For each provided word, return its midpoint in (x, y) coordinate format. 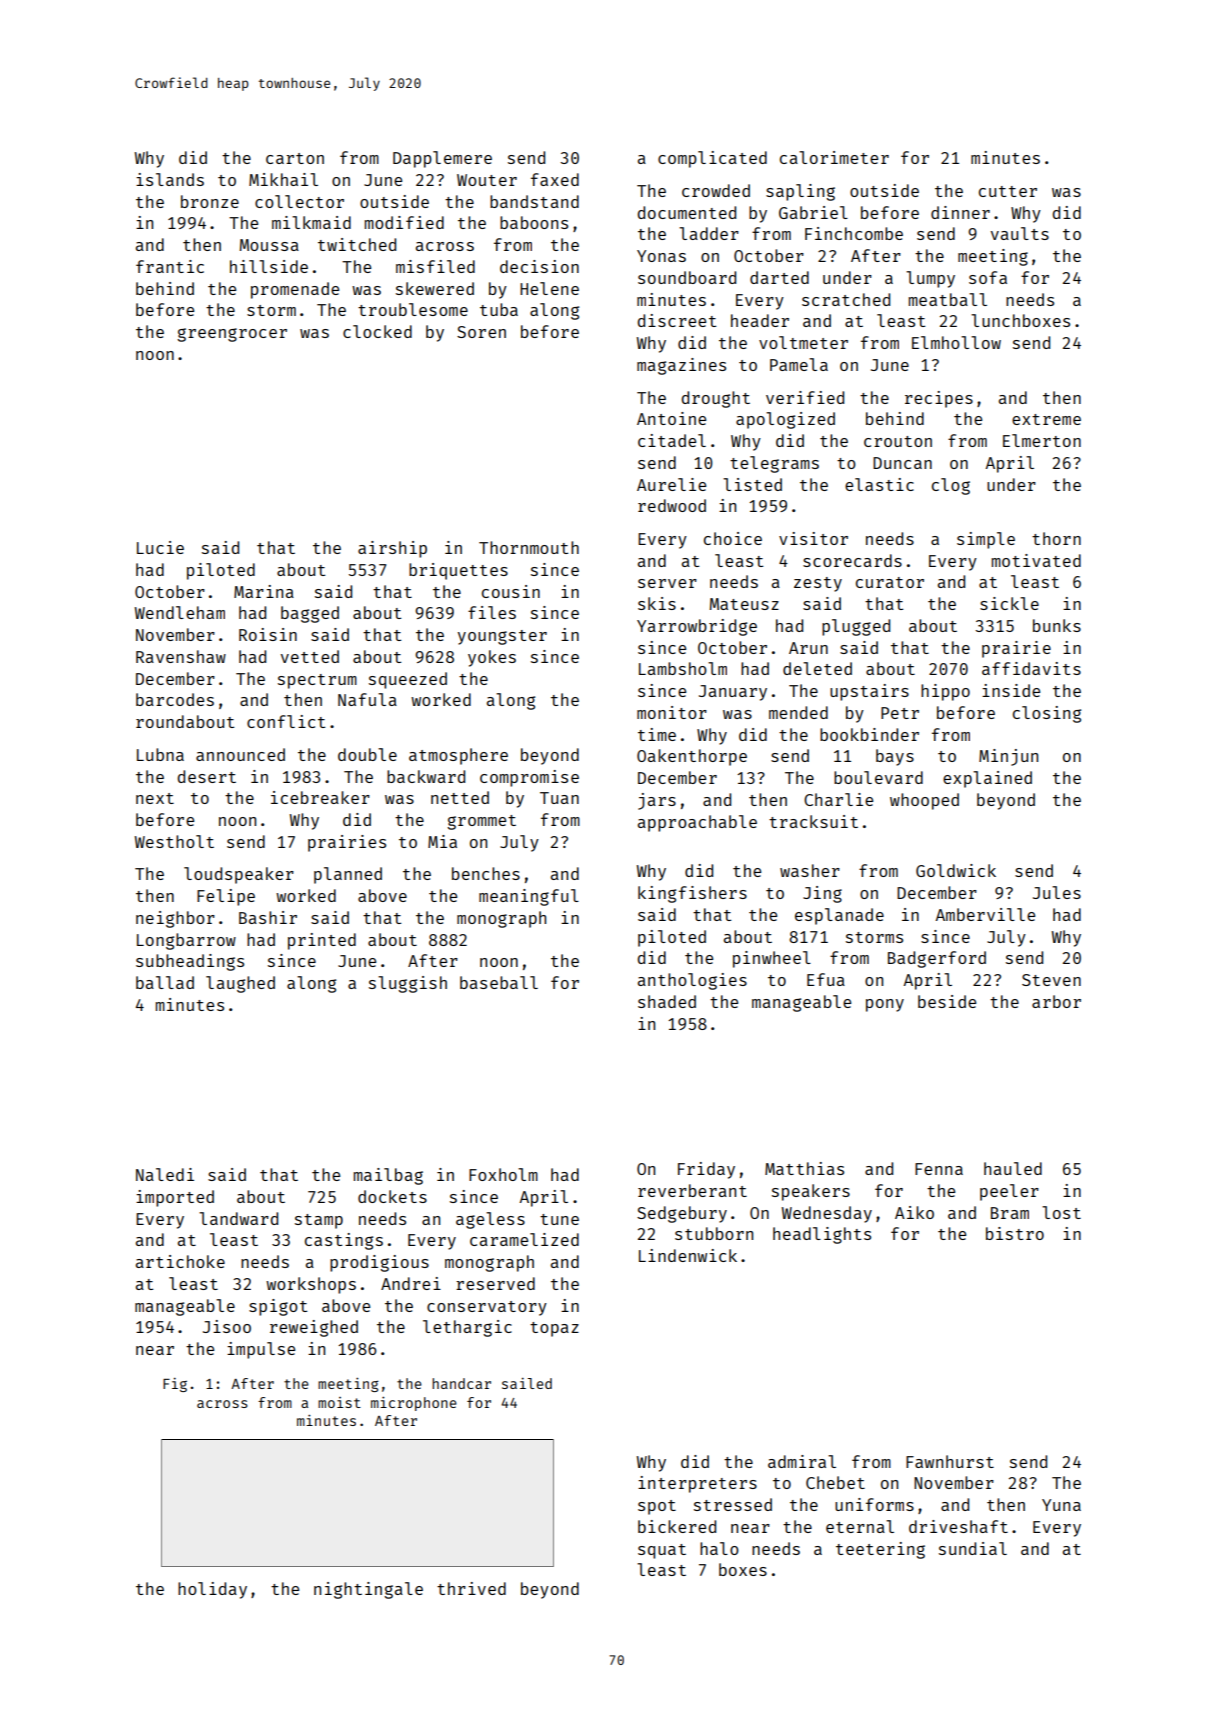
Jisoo (227, 1326)
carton (295, 158)
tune (559, 1219)
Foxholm (503, 1174)
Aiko (914, 1212)
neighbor (175, 919)
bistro (1015, 1233)
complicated (712, 159)
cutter (1008, 191)
